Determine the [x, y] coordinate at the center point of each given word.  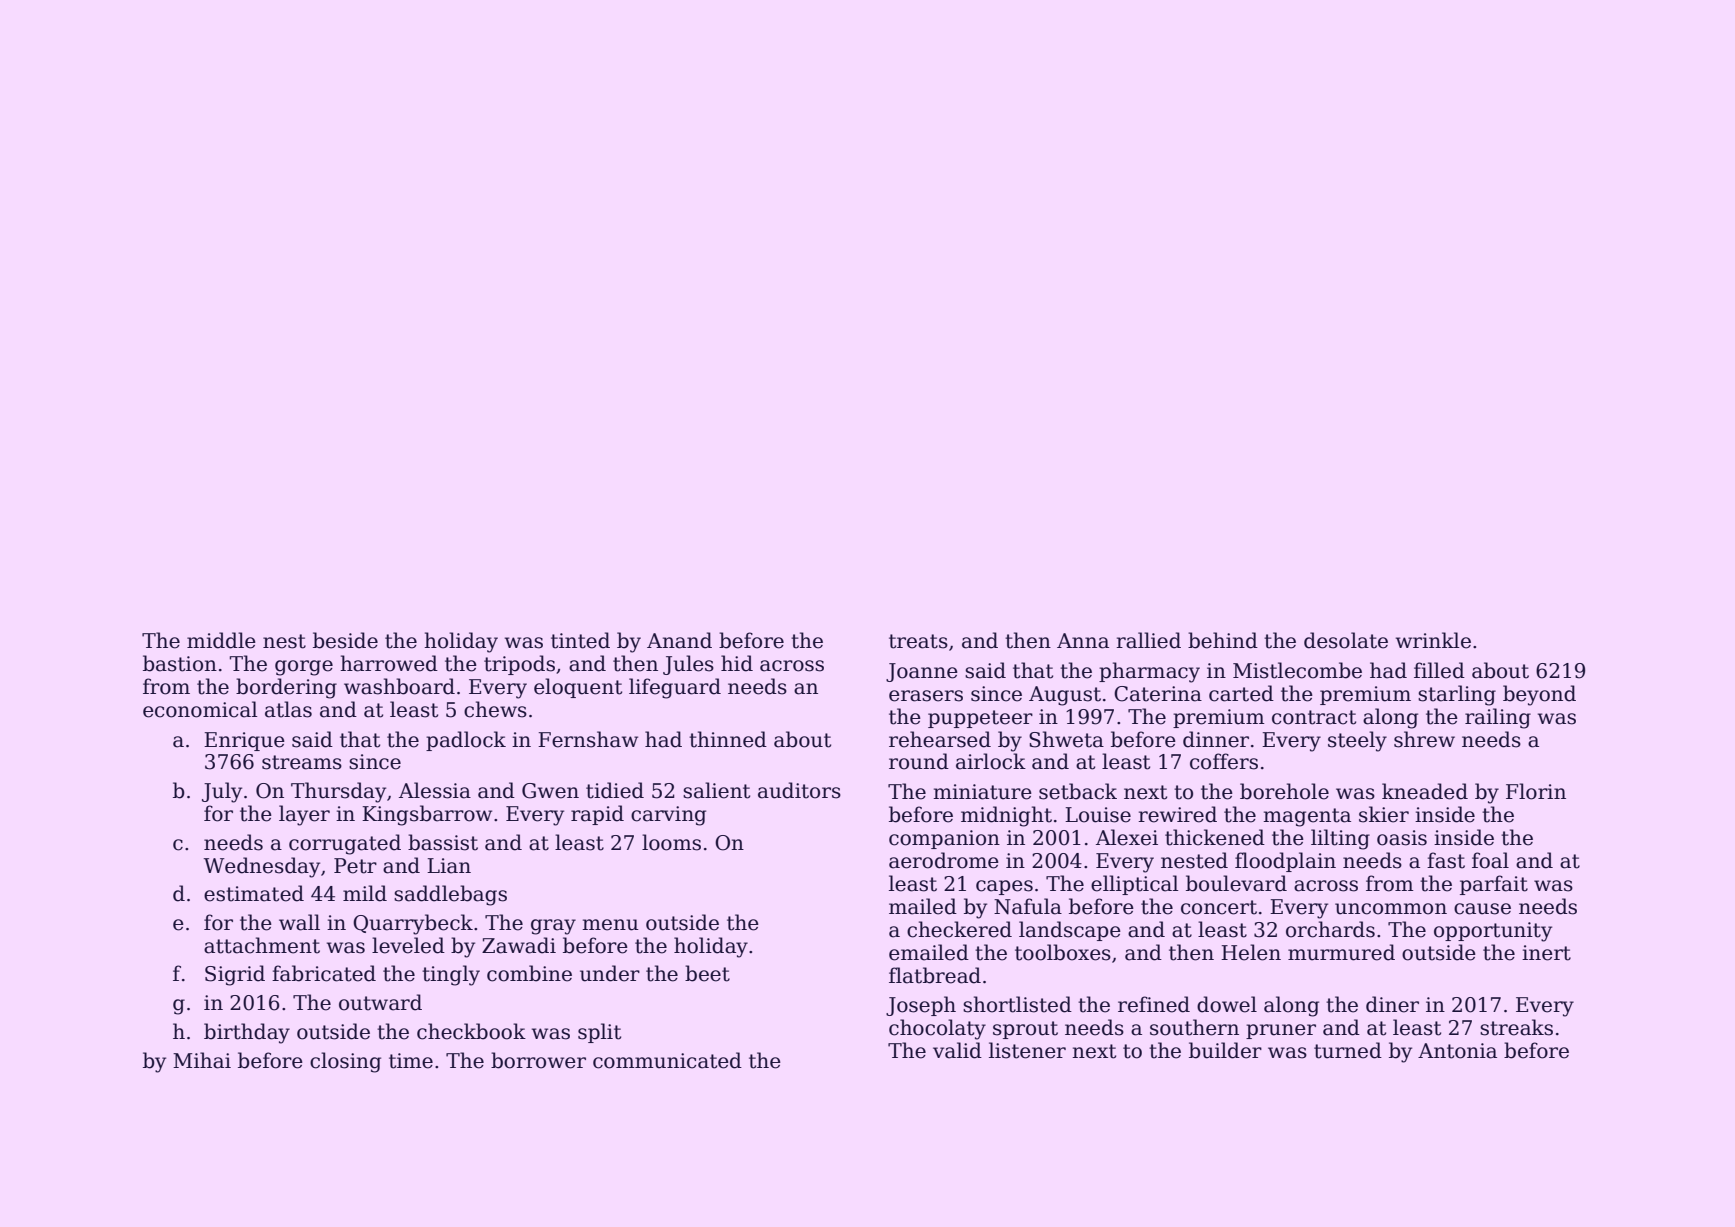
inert [1546, 953]
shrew [1424, 739]
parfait [1494, 885]
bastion [180, 663]
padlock [466, 741]
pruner [1281, 1031]
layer [304, 815]
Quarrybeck [413, 924]
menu [610, 925]
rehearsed [940, 739]
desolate [1346, 640]
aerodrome [944, 860]
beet [707, 973]
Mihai [202, 1060]
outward [380, 1002]
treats [918, 641]
